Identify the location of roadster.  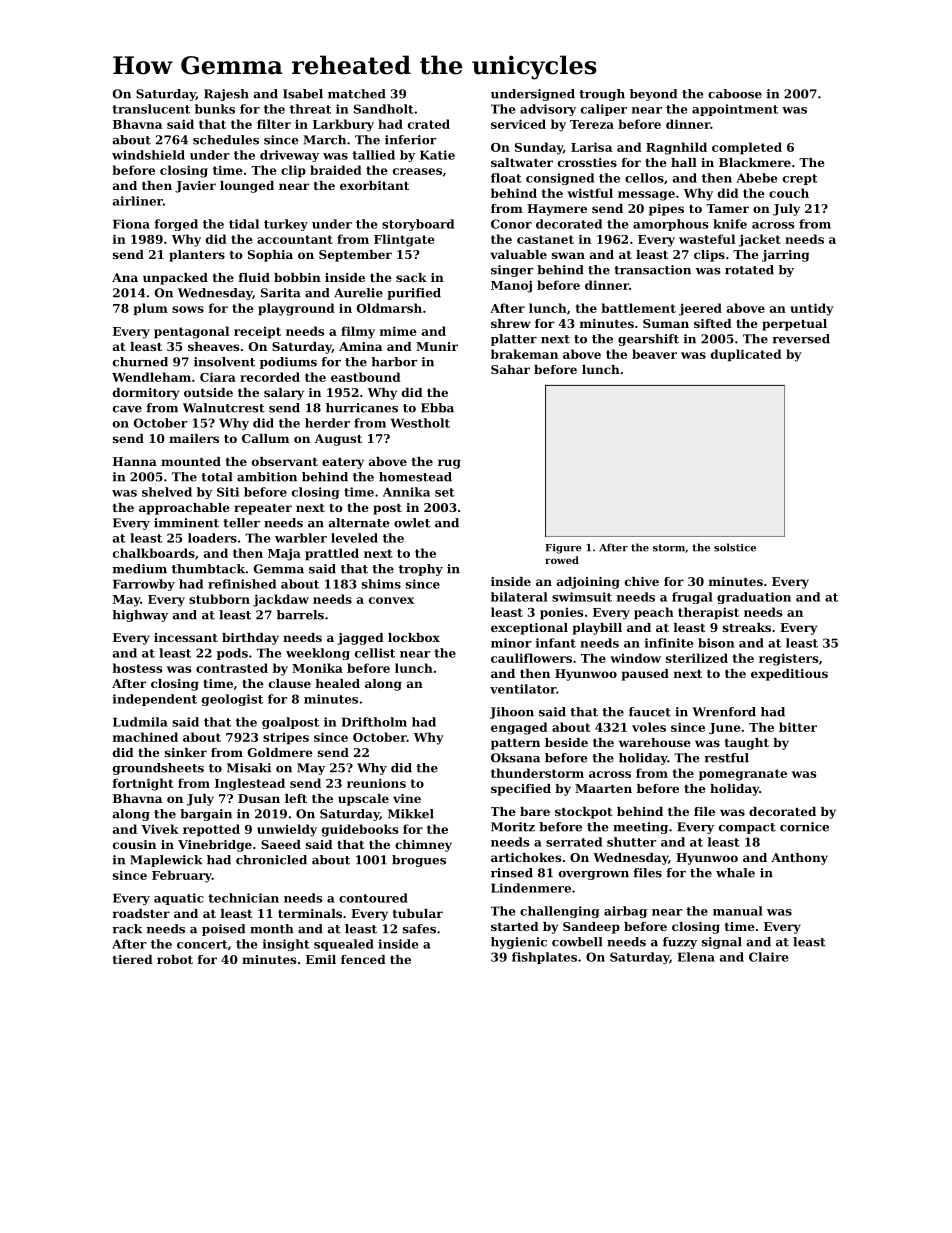
(141, 913).
